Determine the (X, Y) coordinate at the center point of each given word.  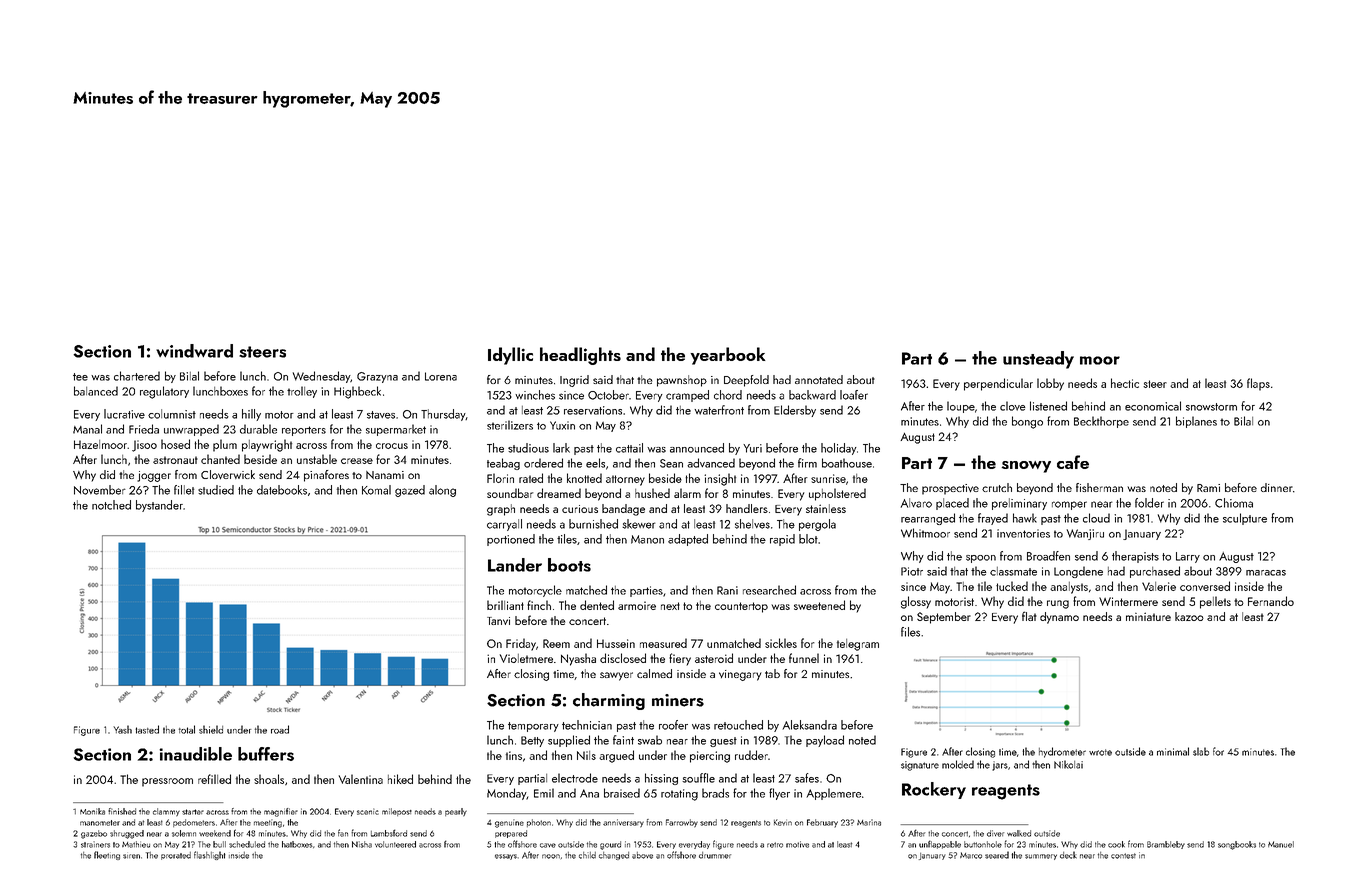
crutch (997, 487)
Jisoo (144, 446)
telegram (858, 645)
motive (797, 844)
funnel (804, 658)
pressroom (167, 782)
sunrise (828, 478)
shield (211, 729)
